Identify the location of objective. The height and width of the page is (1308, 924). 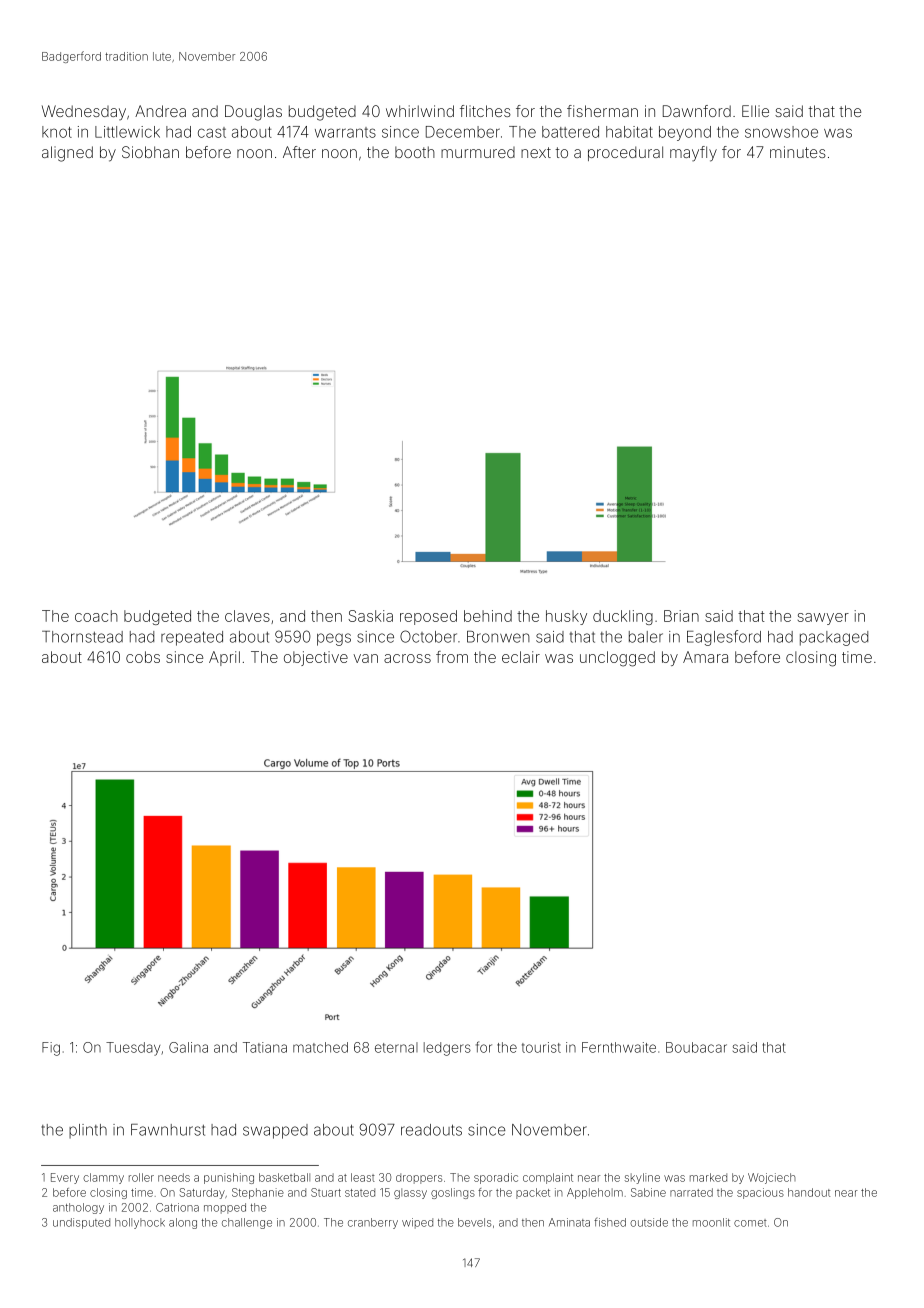
(316, 658).
